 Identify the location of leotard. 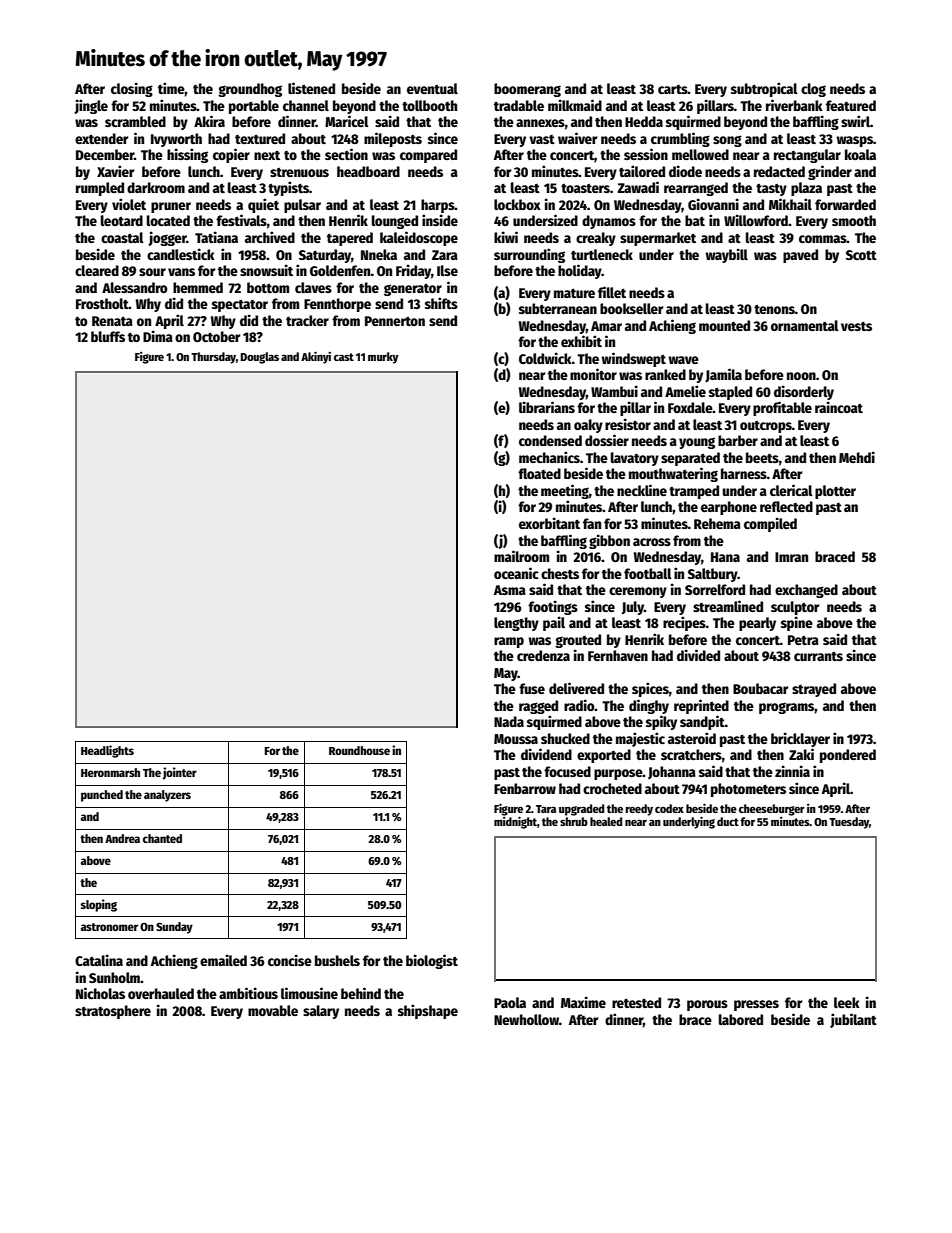
(122, 220).
